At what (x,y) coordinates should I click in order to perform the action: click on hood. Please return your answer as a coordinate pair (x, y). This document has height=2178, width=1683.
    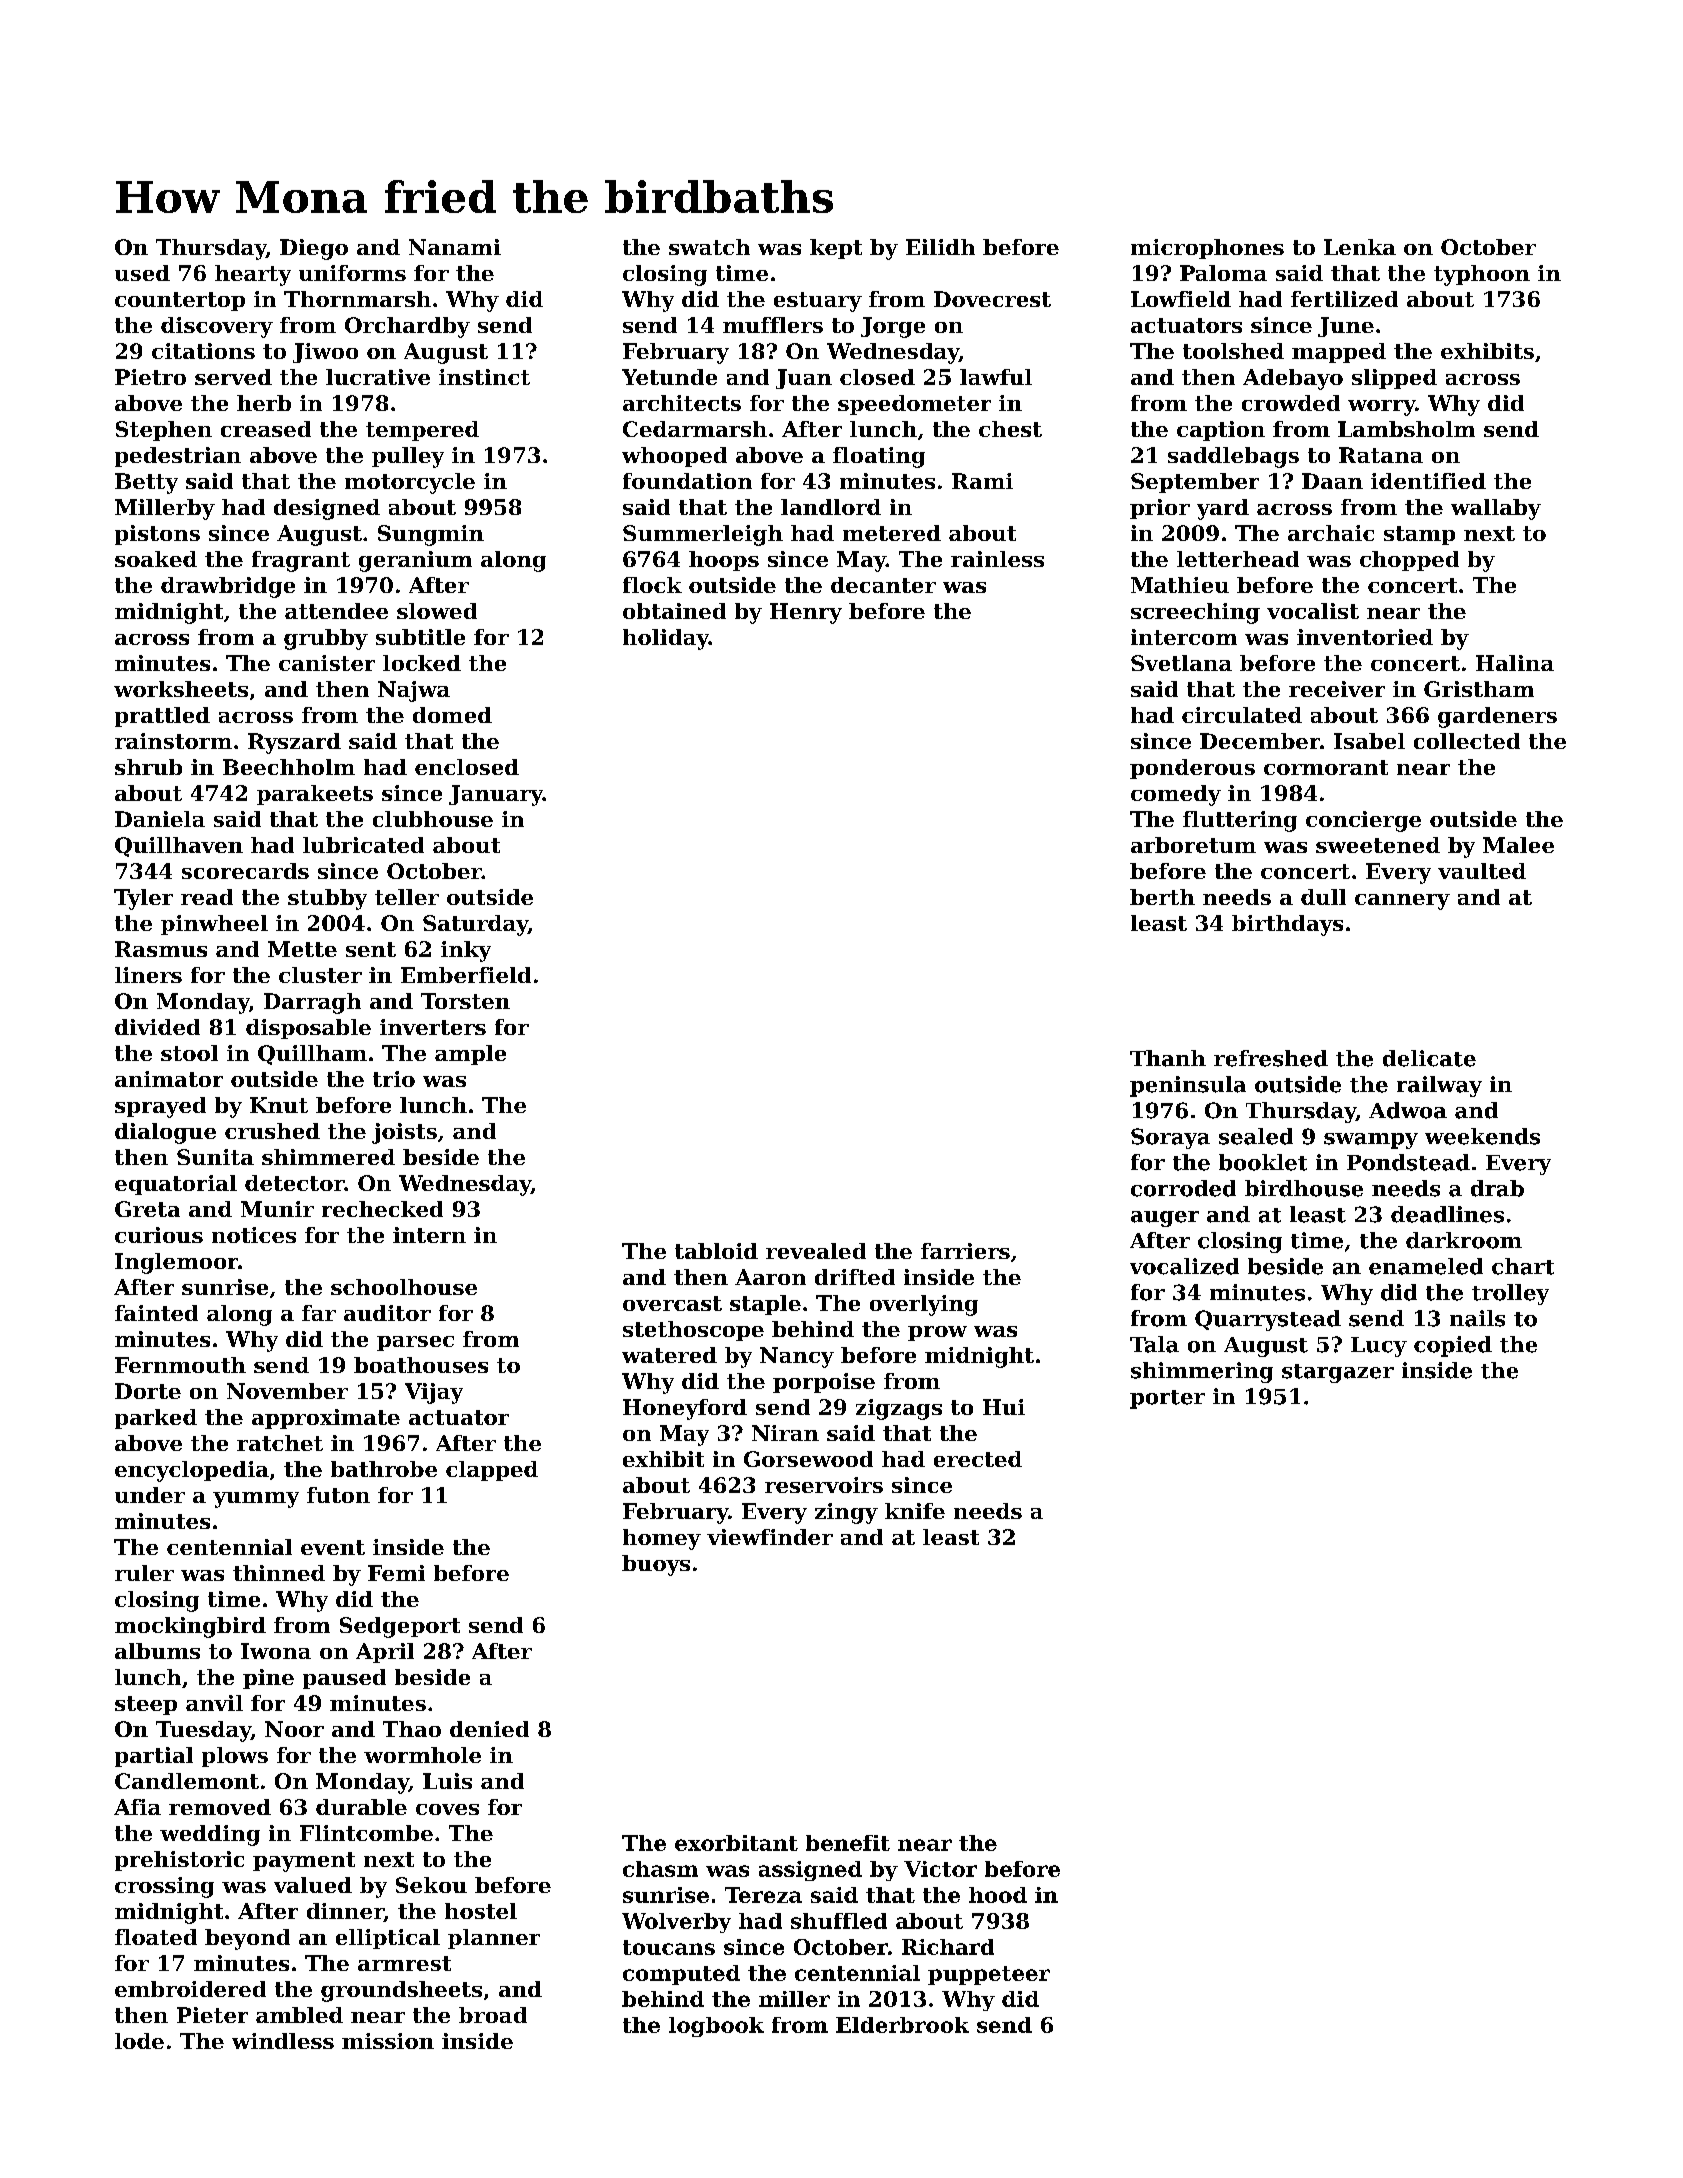
    Looking at the image, I should click on (998, 1895).
